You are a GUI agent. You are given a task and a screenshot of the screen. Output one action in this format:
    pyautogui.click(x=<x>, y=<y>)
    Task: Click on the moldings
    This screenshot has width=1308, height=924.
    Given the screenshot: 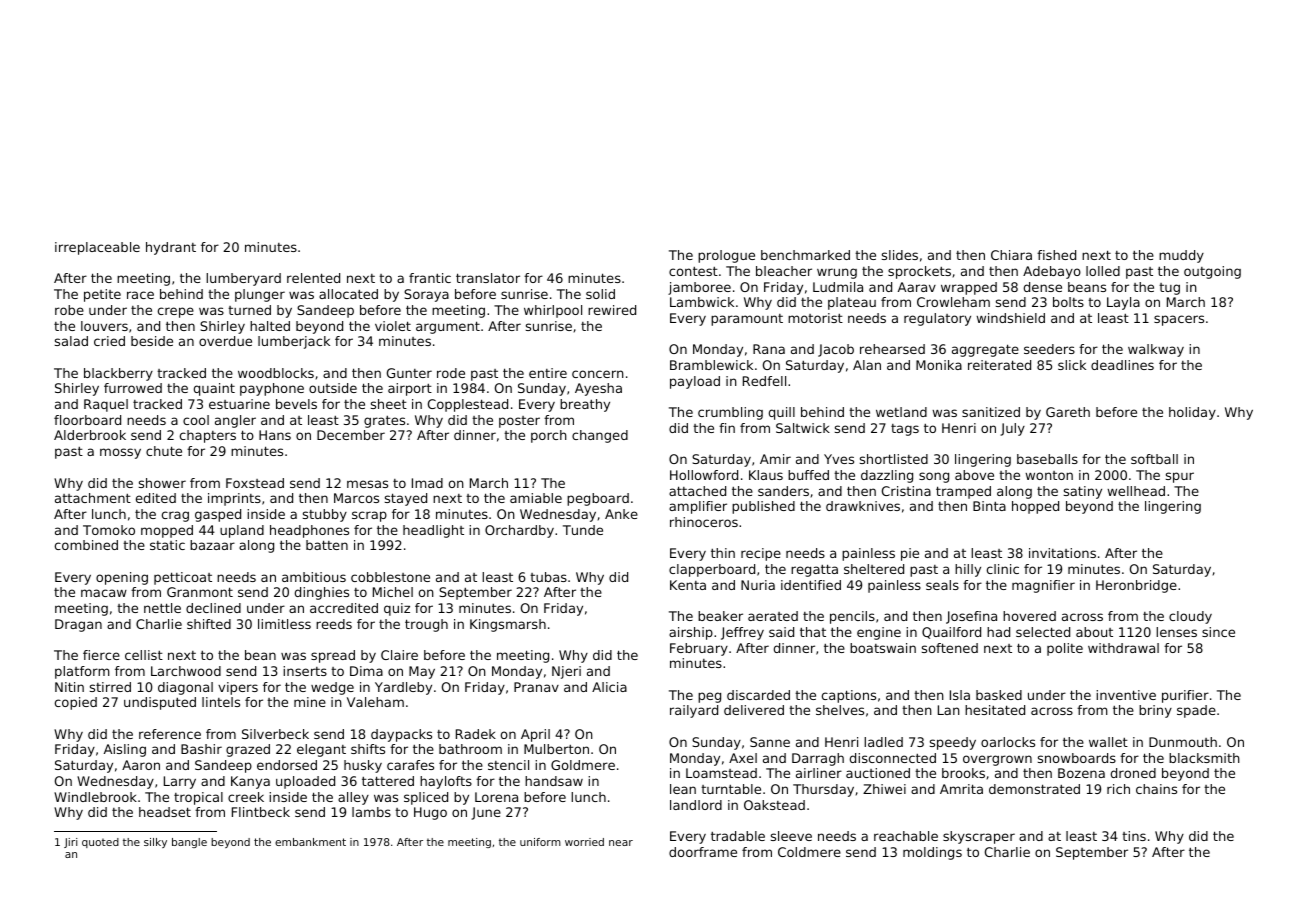 What is the action you would take?
    pyautogui.click(x=932, y=853)
